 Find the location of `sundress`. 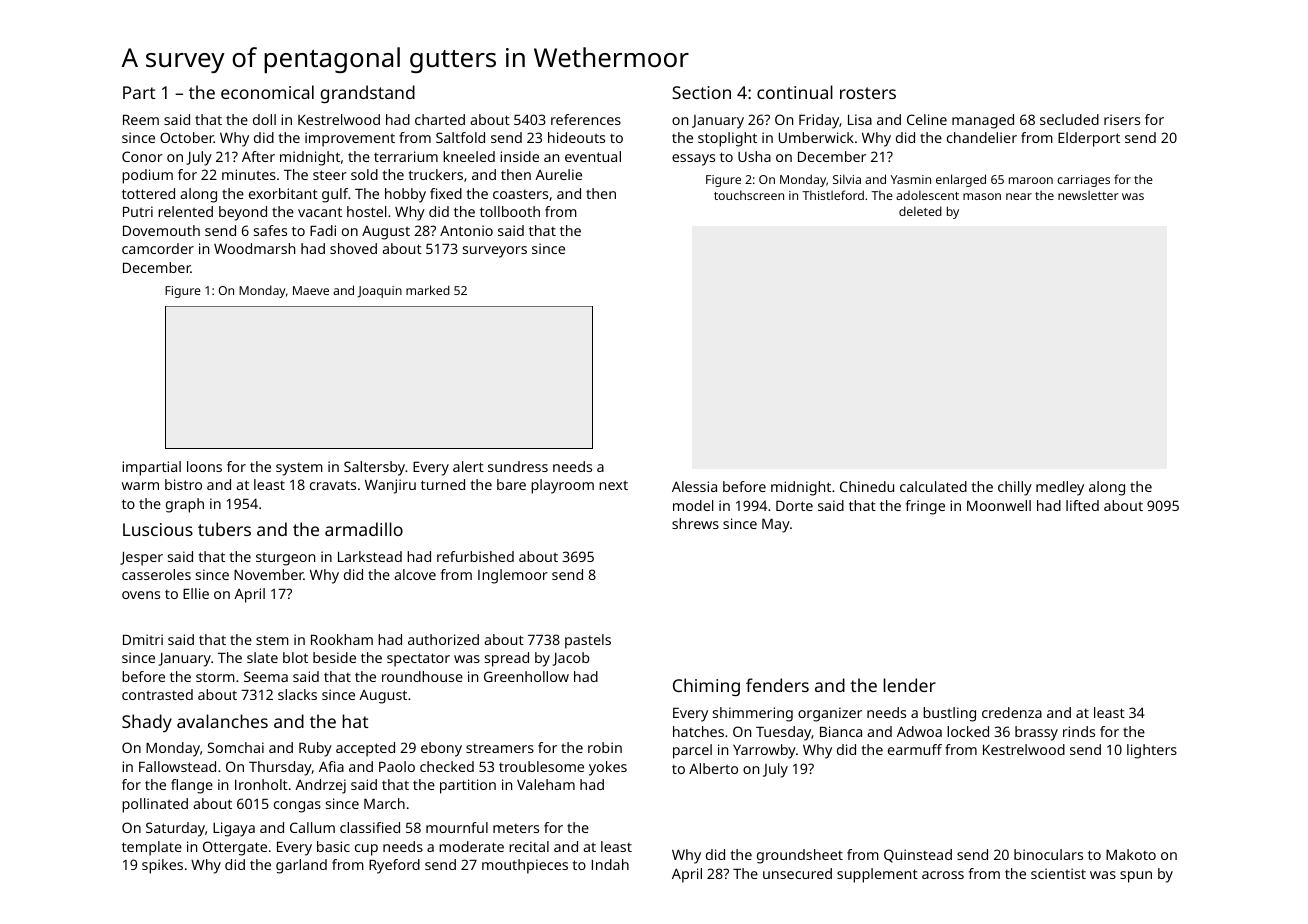

sundress is located at coordinates (518, 466).
